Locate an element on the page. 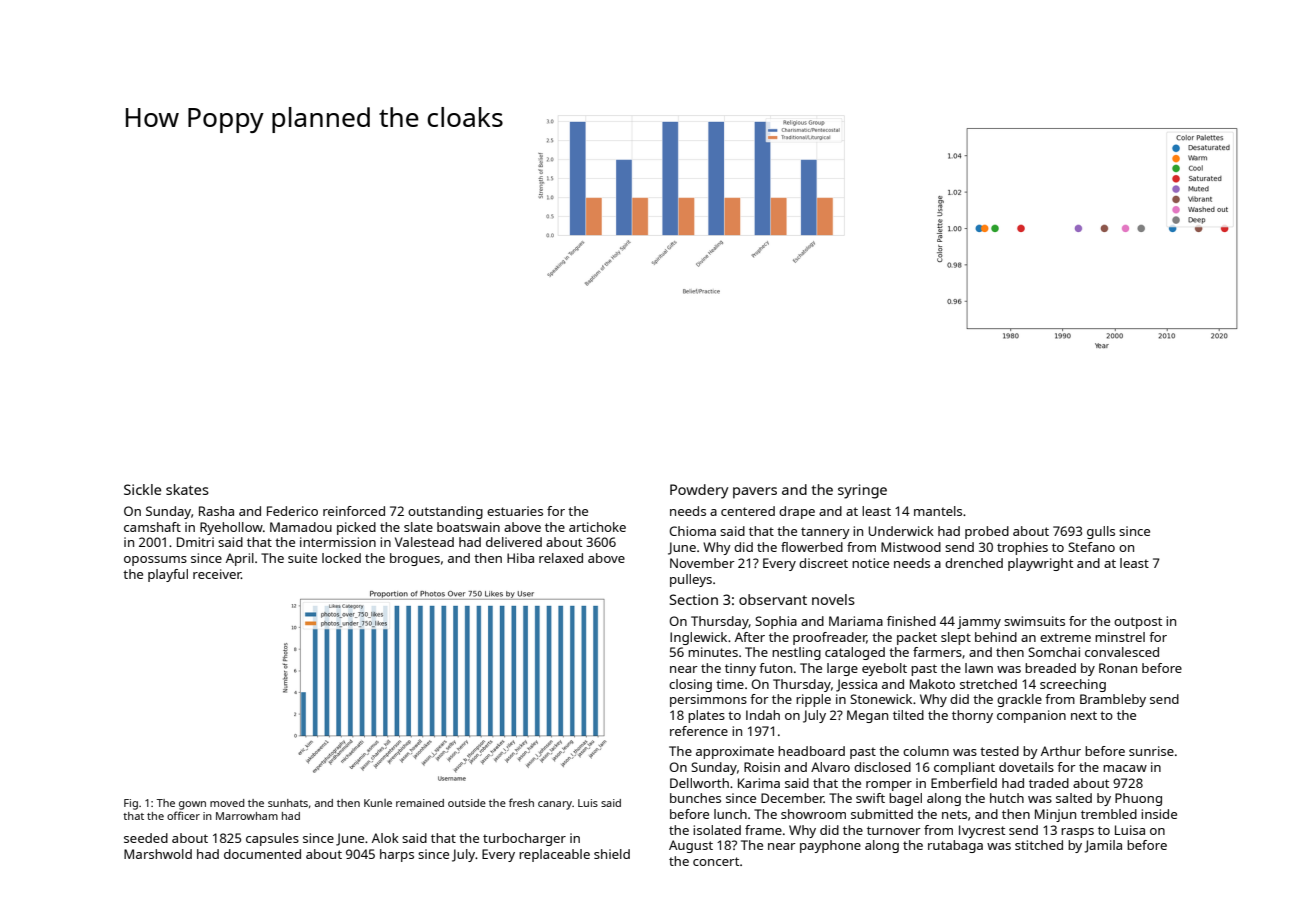 The width and height of the page is (1308, 924). receiver is located at coordinates (217, 574).
